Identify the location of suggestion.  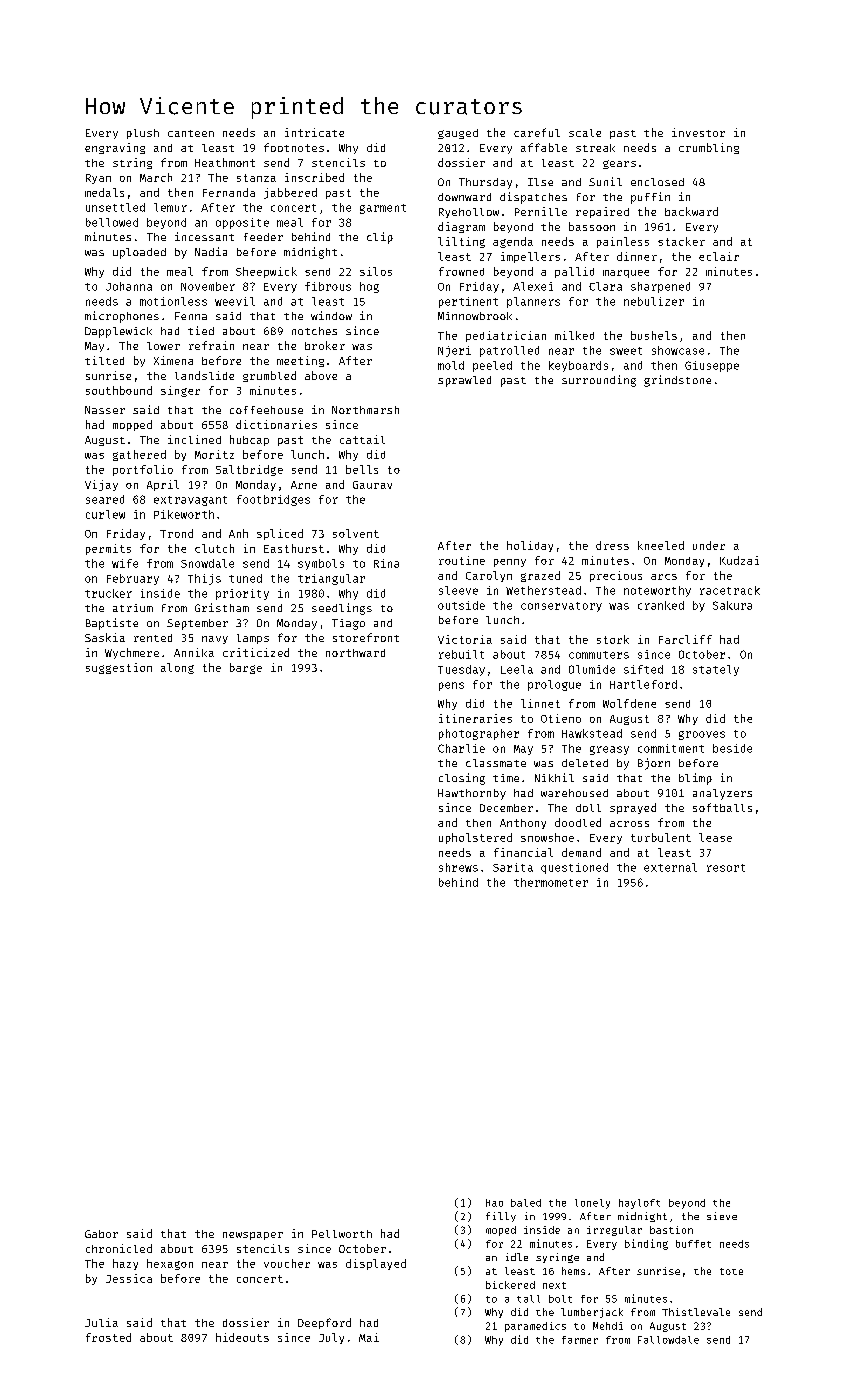
(119, 668).
